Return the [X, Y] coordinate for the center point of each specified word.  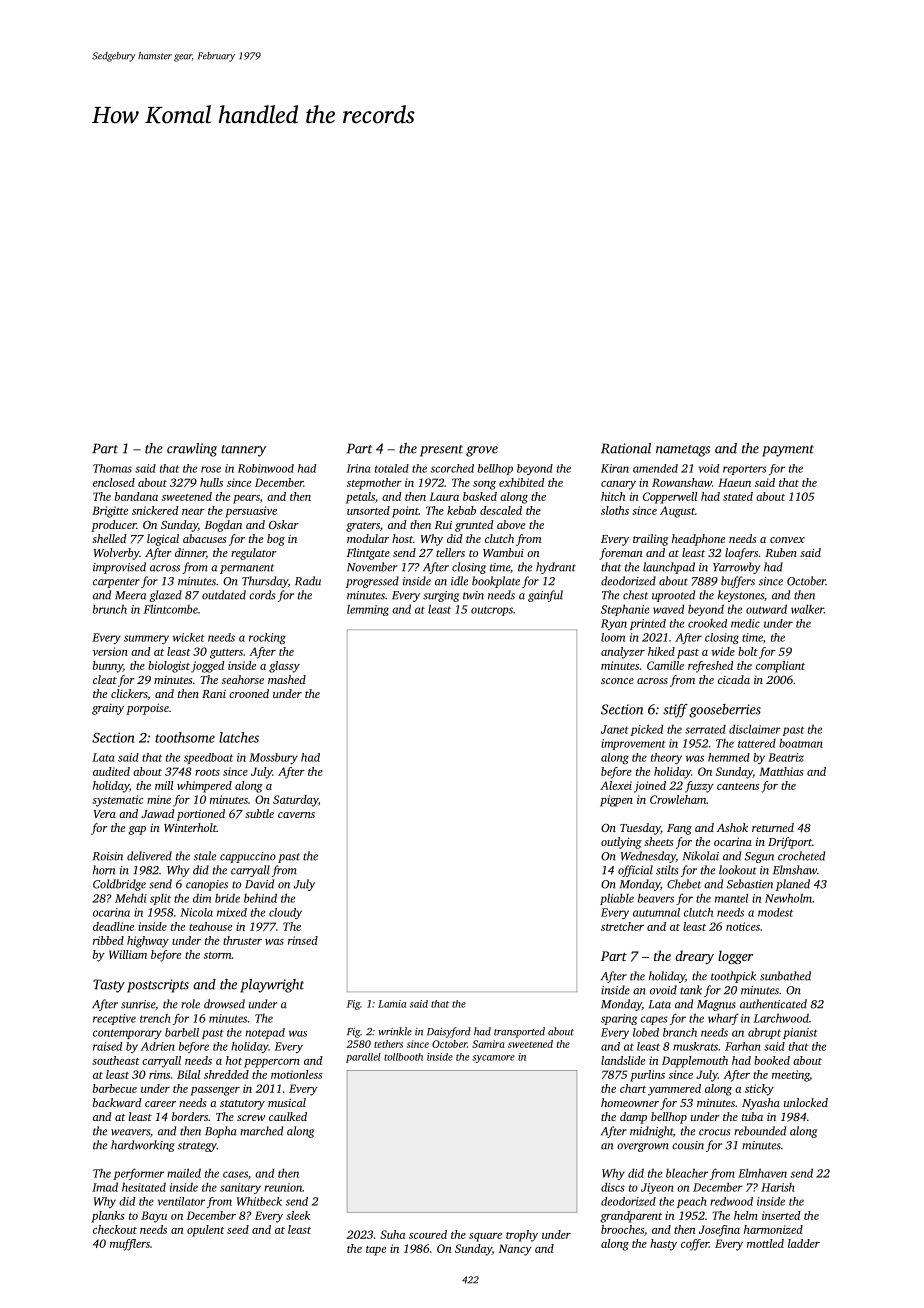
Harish [778, 1187]
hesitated [144, 1187]
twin [473, 595]
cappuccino [248, 857]
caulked [288, 1116]
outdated [224, 595]
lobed [646, 1032]
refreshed [711, 667]
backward [117, 1102]
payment [788, 451]
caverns [296, 815]
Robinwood [266, 468]
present [441, 451]
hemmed [729, 757]
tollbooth [403, 1057]
